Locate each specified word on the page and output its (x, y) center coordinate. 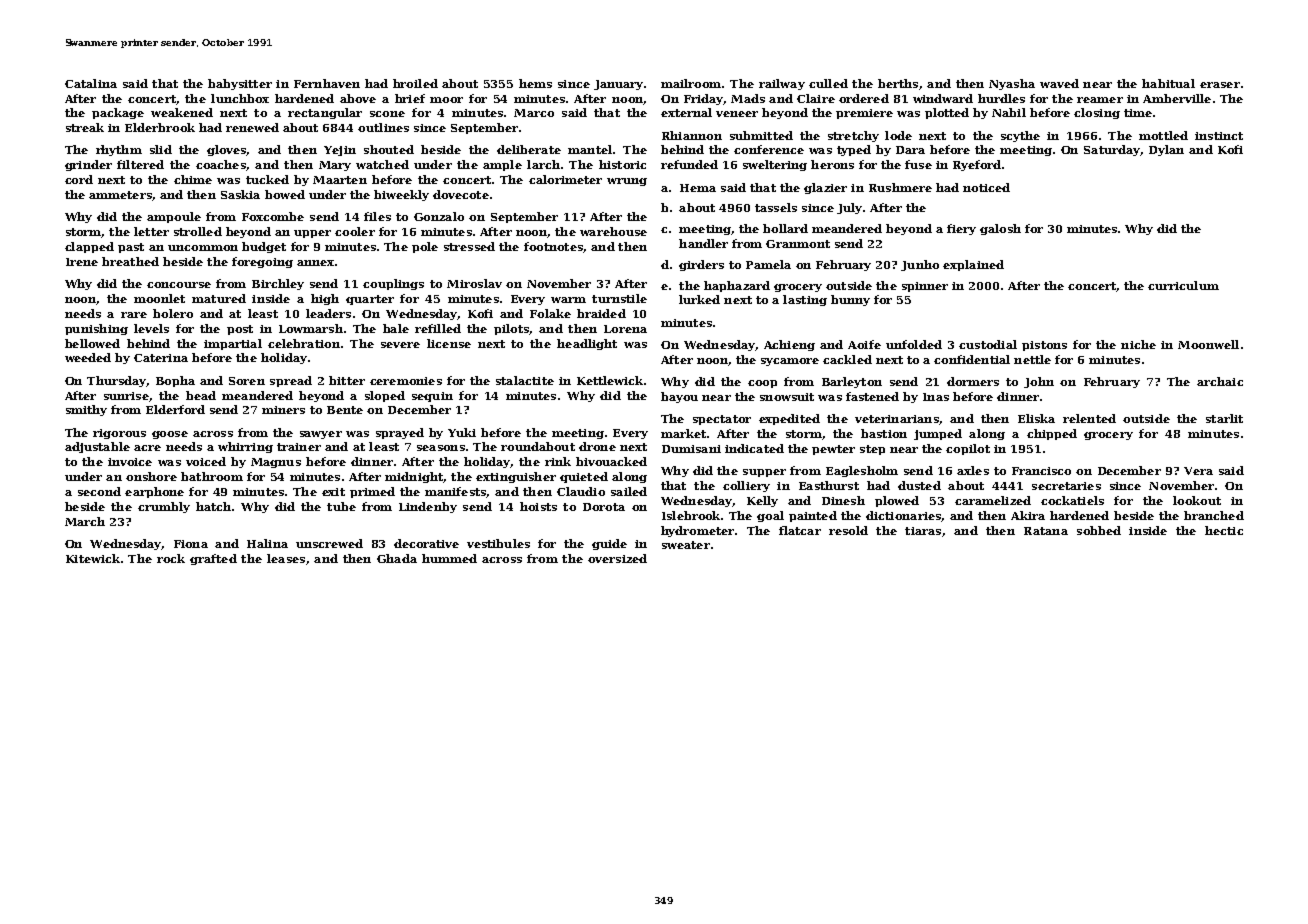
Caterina (161, 358)
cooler (355, 231)
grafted (213, 559)
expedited (789, 419)
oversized (617, 558)
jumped (938, 434)
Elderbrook (160, 127)
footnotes (553, 246)
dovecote (461, 194)
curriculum (1183, 285)
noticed (986, 187)
